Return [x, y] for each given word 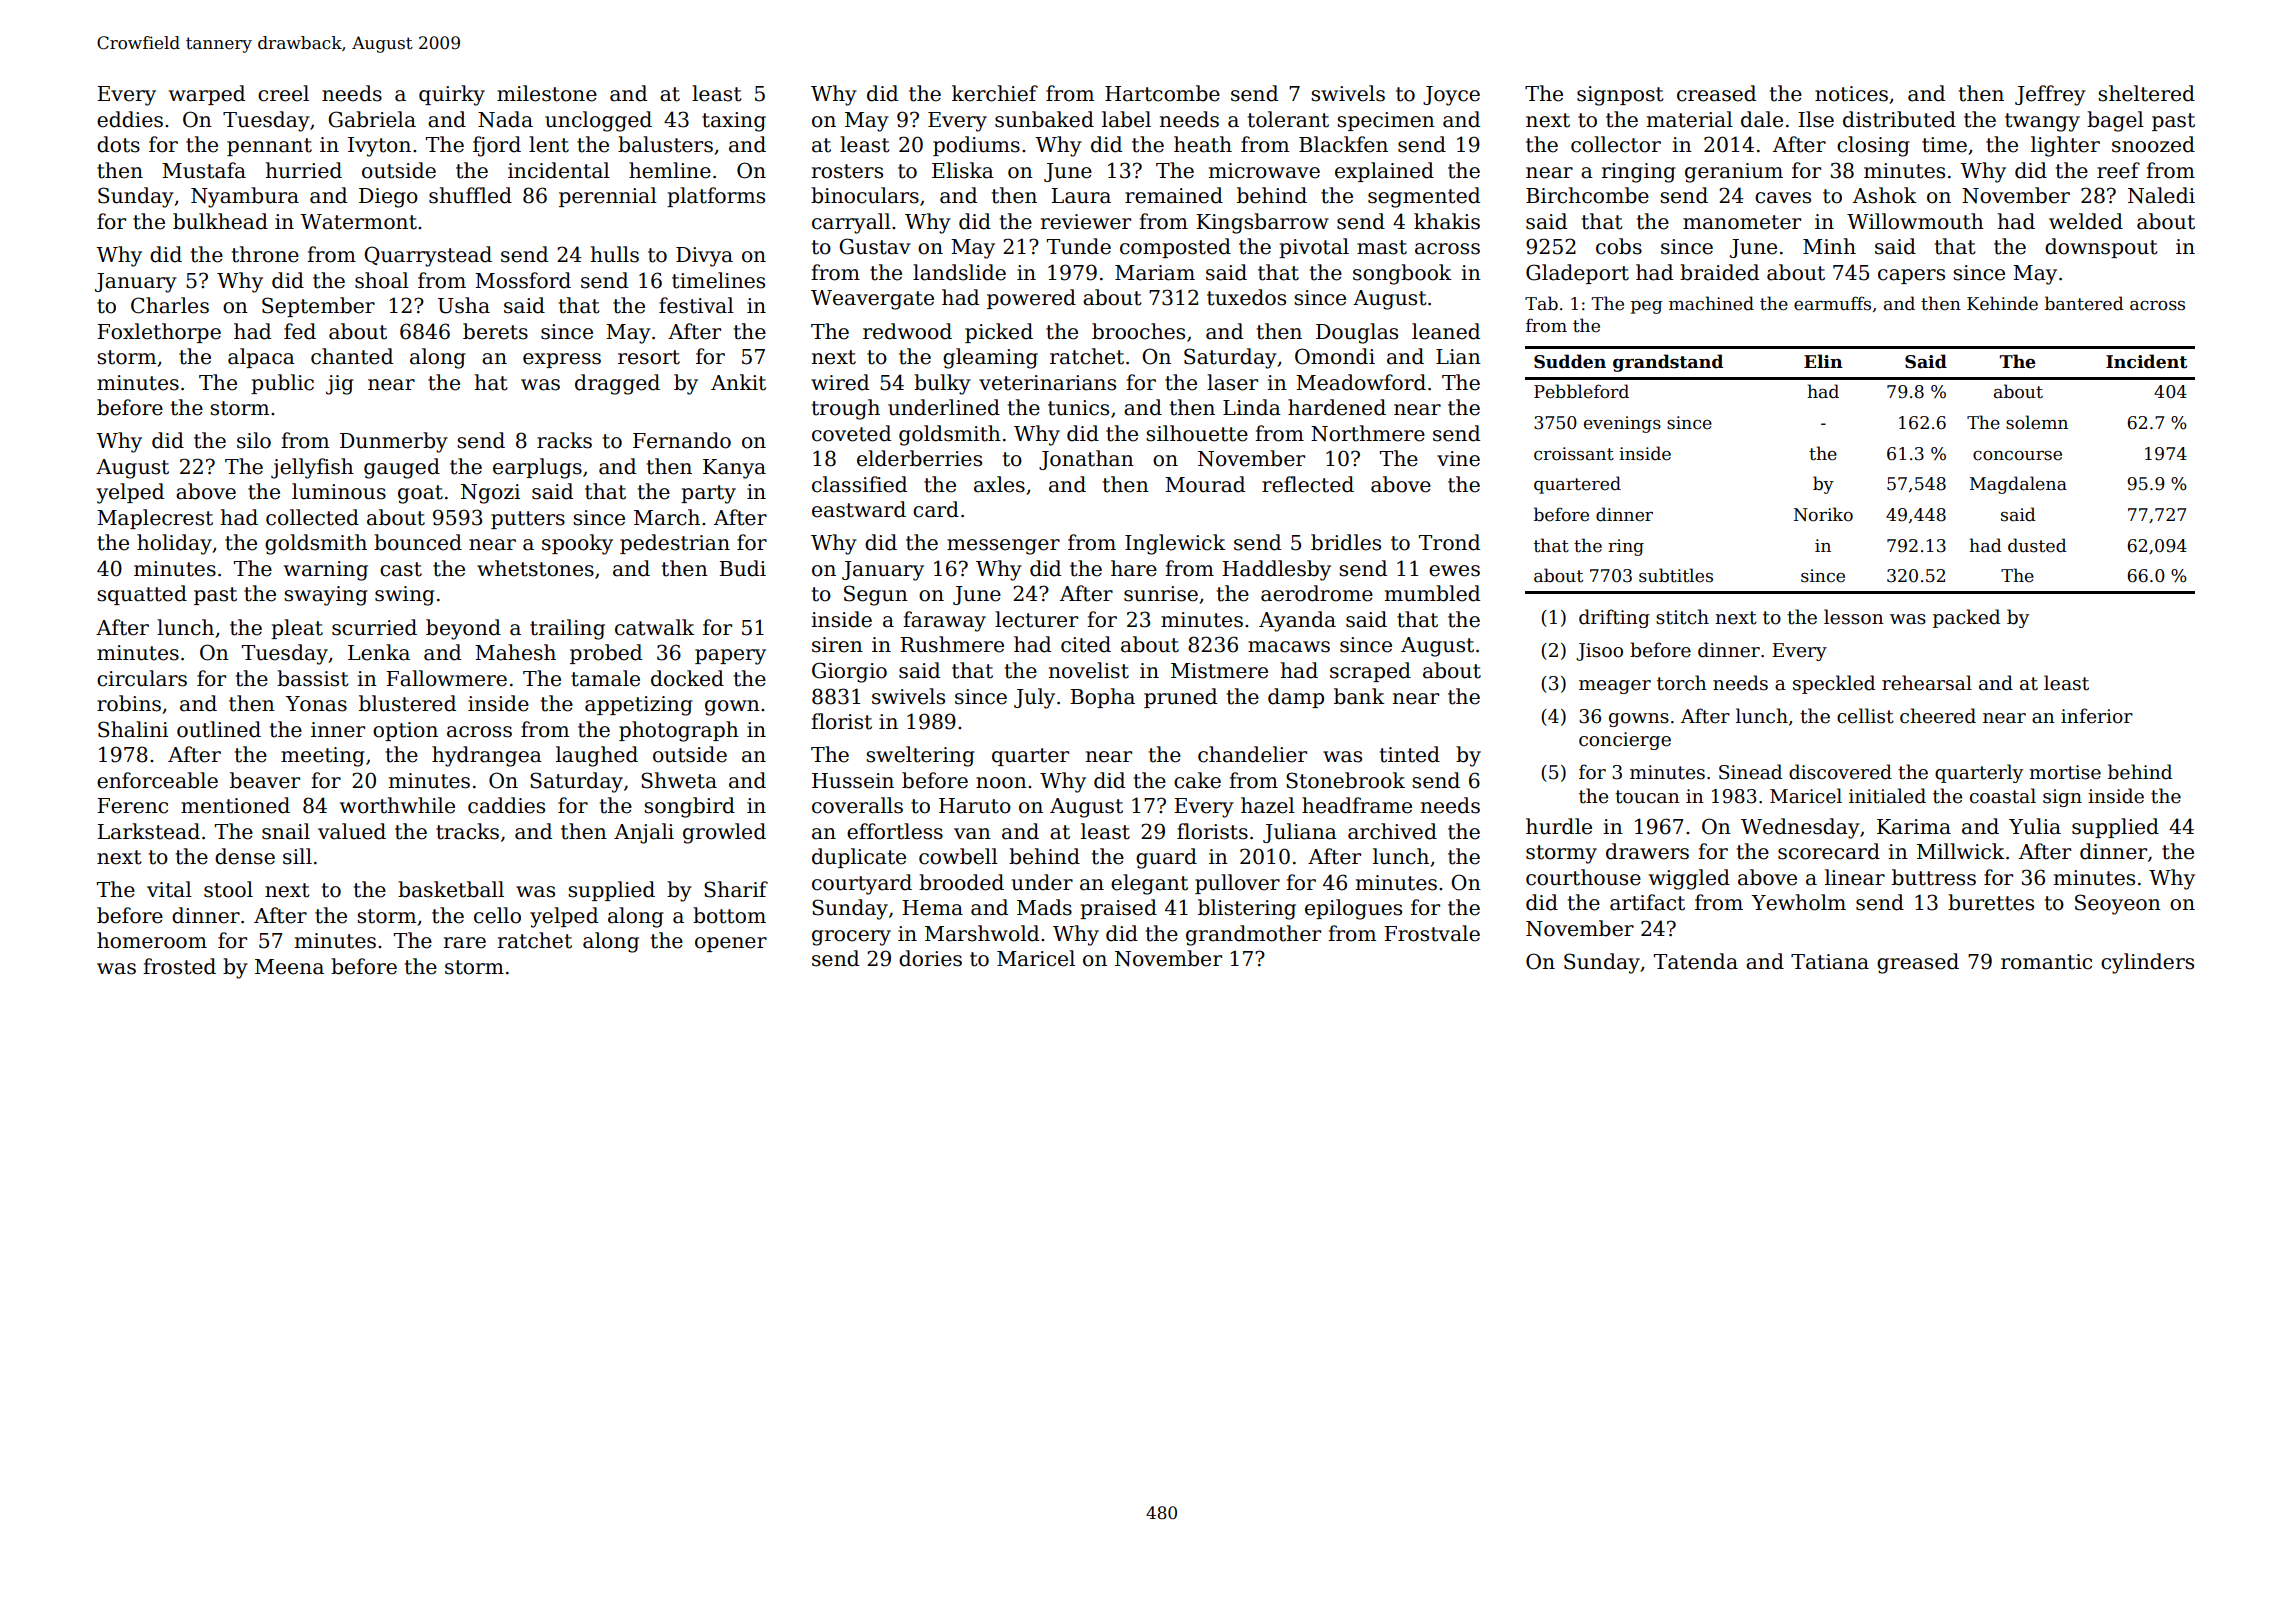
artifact [1647, 902]
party [708, 494]
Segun [876, 595]
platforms [716, 197]
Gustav [875, 246]
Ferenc [132, 806]
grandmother [1253, 935]
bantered [2084, 303]
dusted [2037, 545]
